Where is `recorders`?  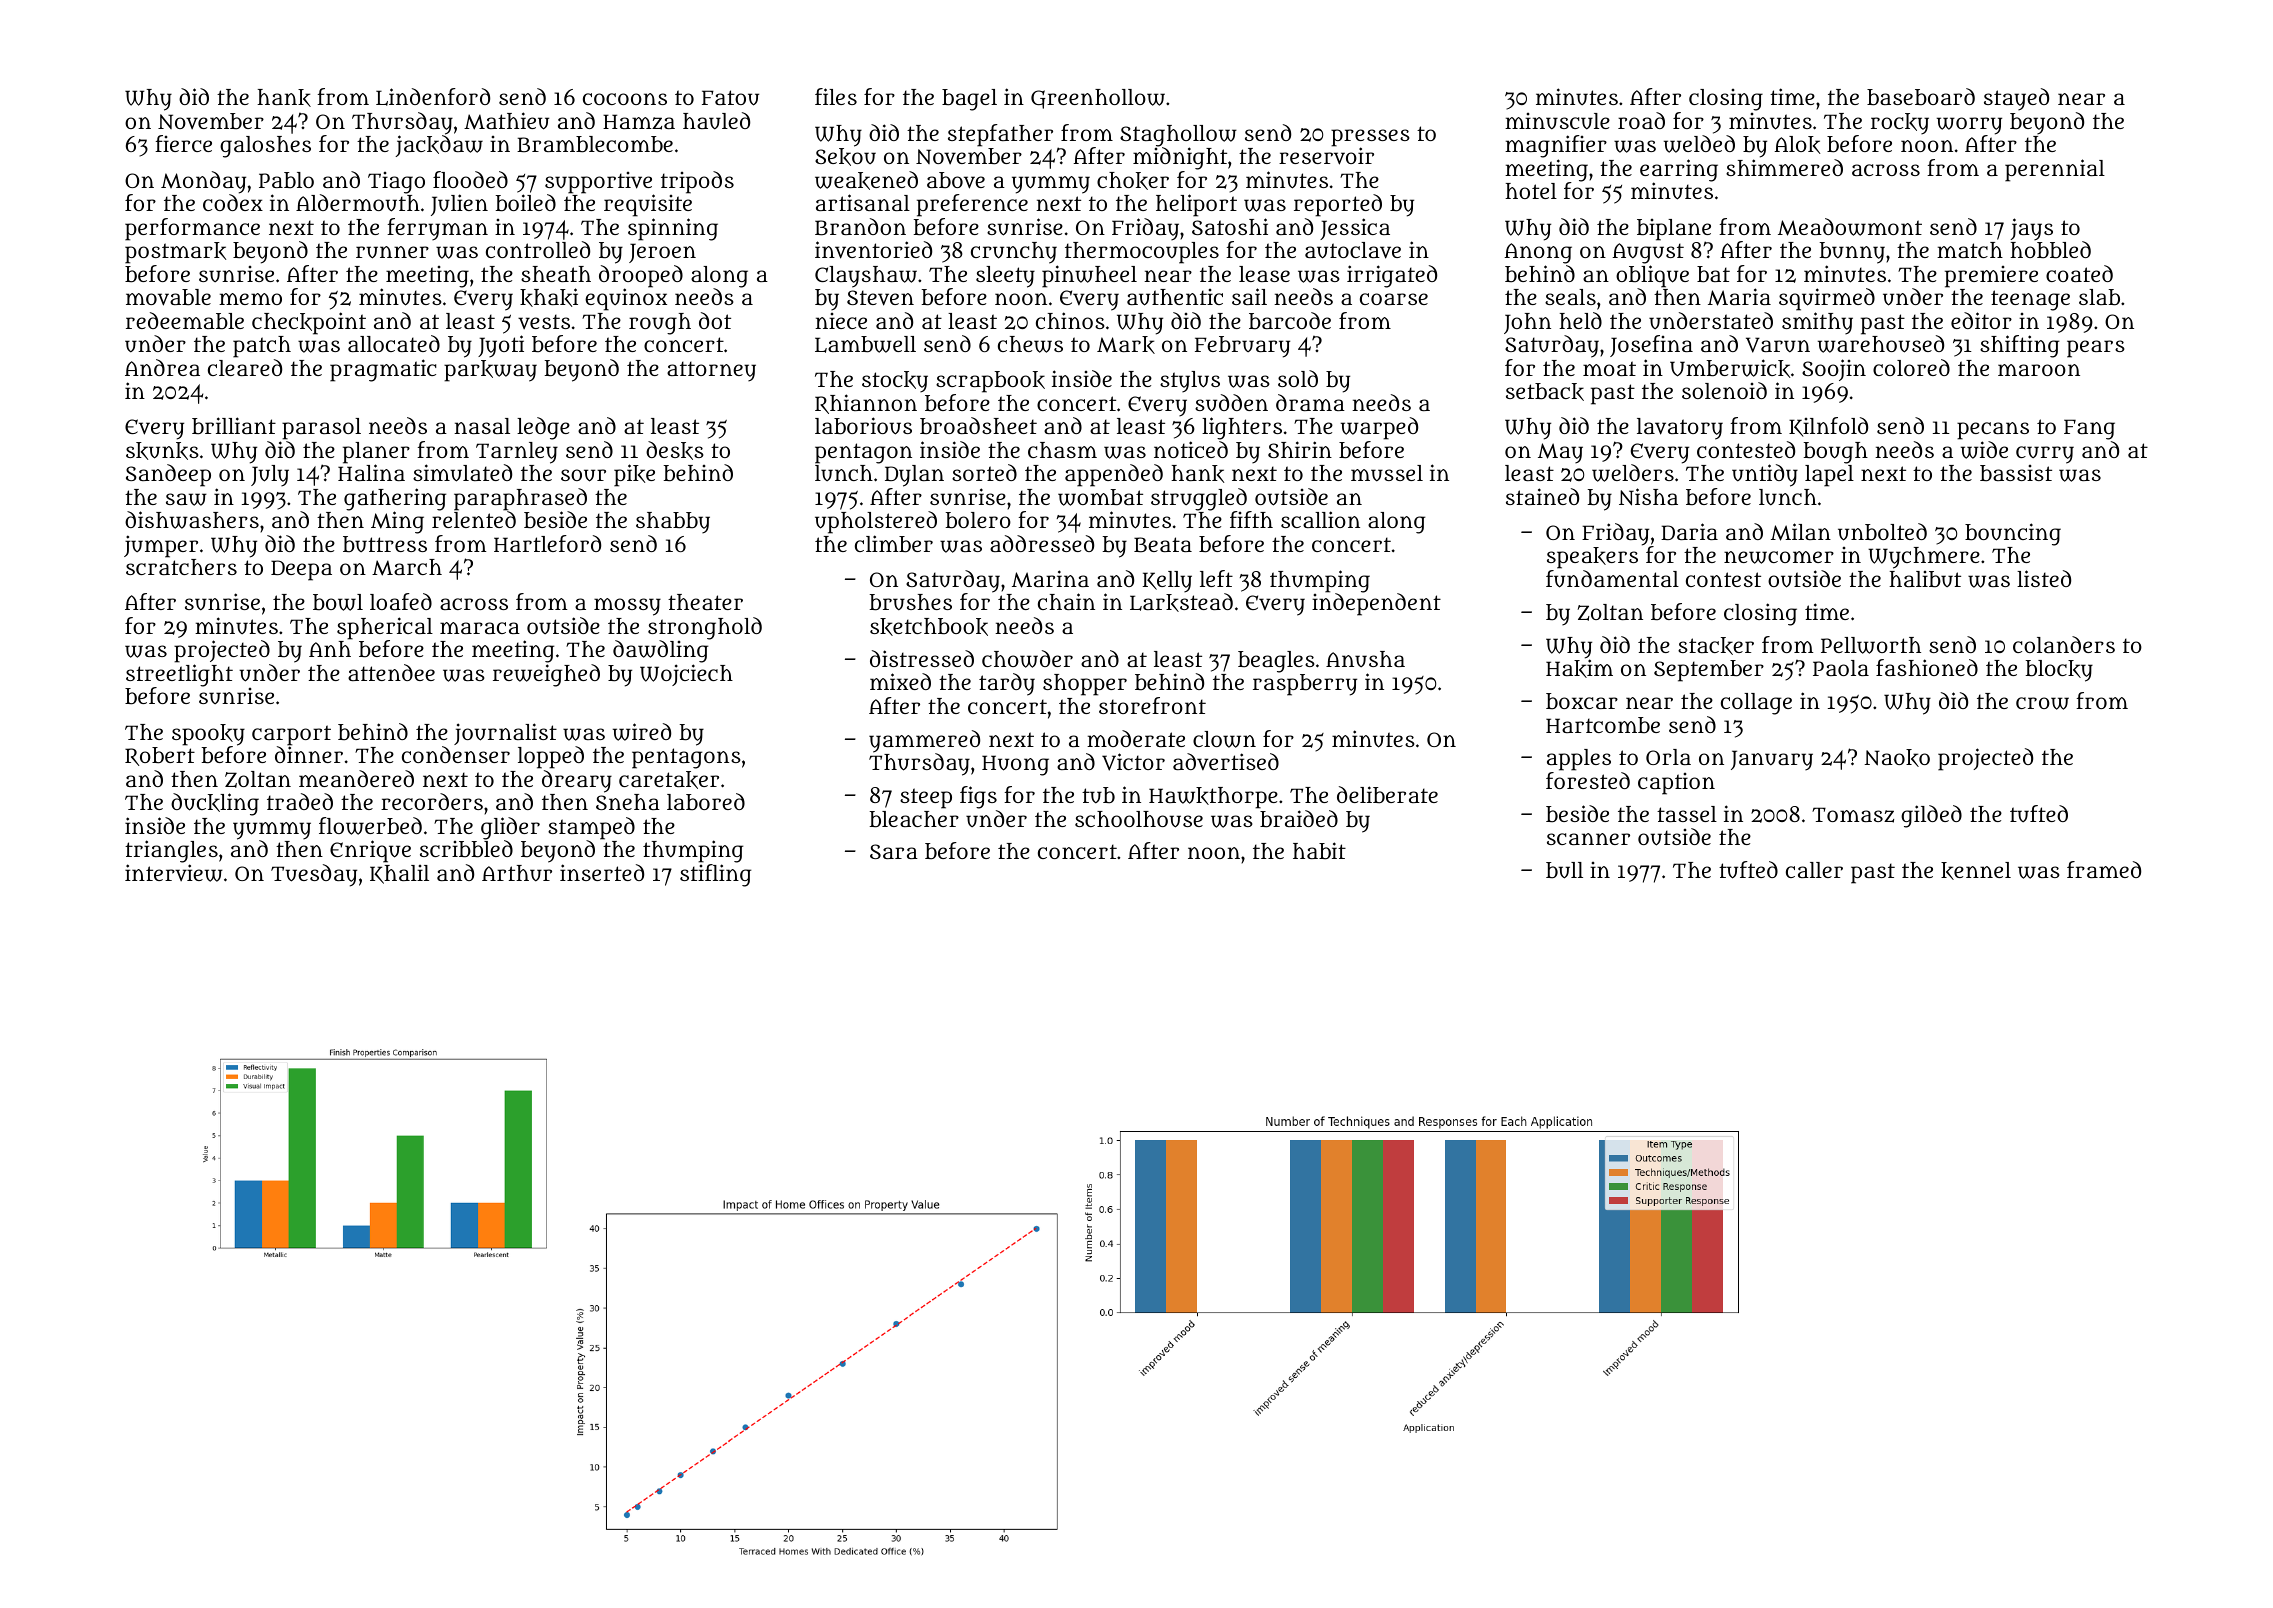
recorders is located at coordinates (432, 801).
